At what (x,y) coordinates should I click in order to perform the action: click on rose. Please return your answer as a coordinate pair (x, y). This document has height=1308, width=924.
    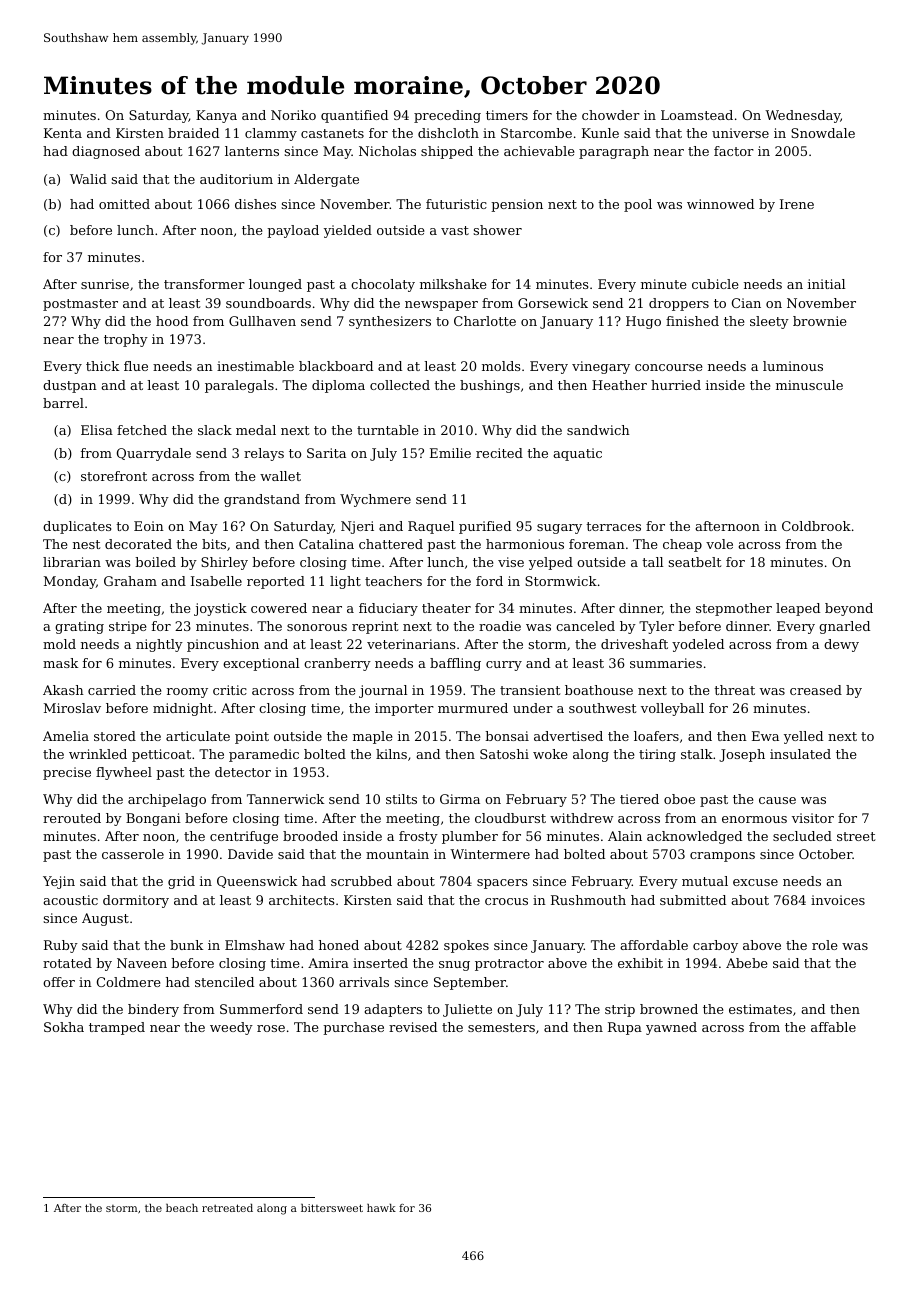
    Looking at the image, I should click on (271, 1028).
